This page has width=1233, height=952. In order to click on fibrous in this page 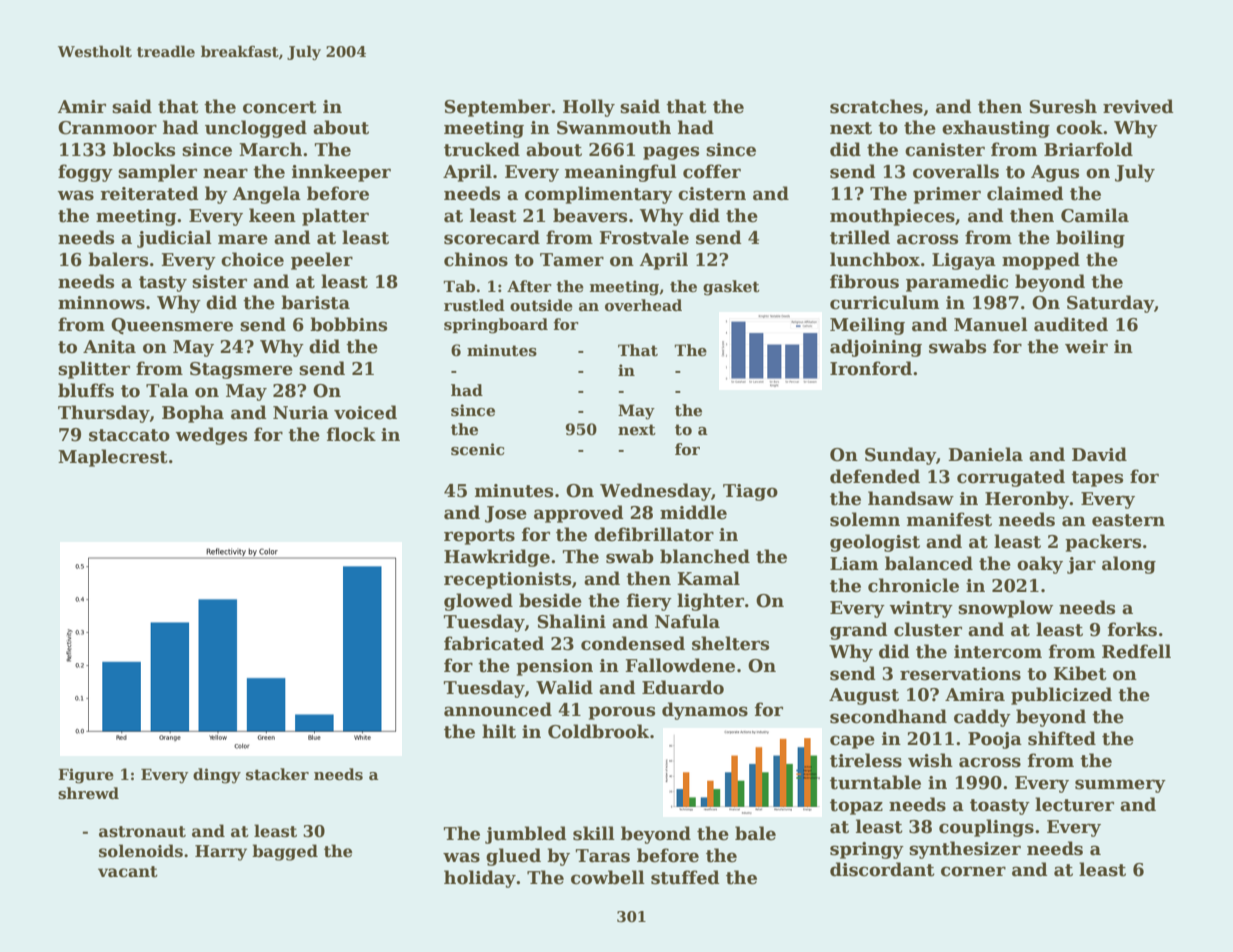, I will do `click(864, 281)`.
